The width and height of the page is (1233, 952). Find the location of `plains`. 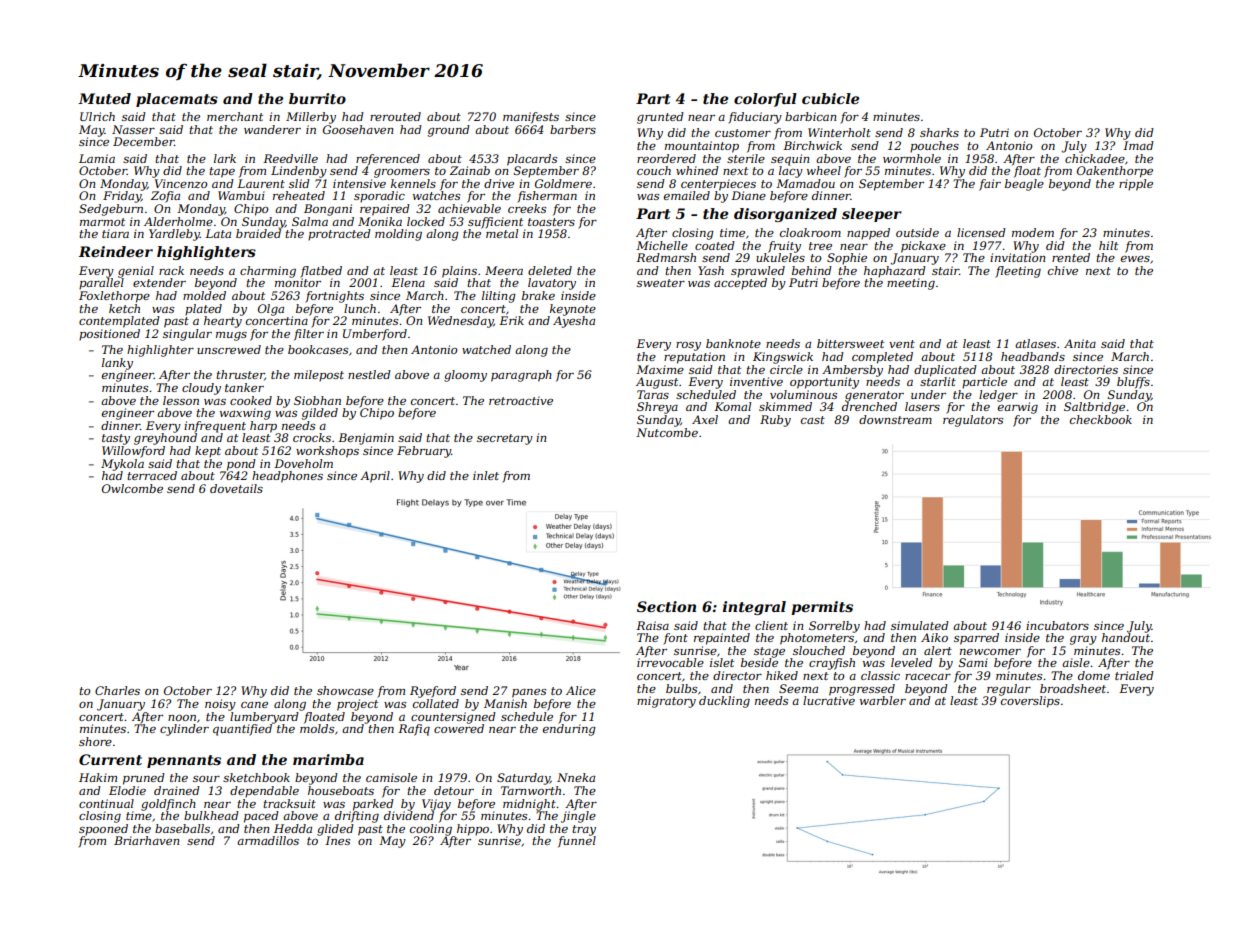

plains is located at coordinates (459, 272).
